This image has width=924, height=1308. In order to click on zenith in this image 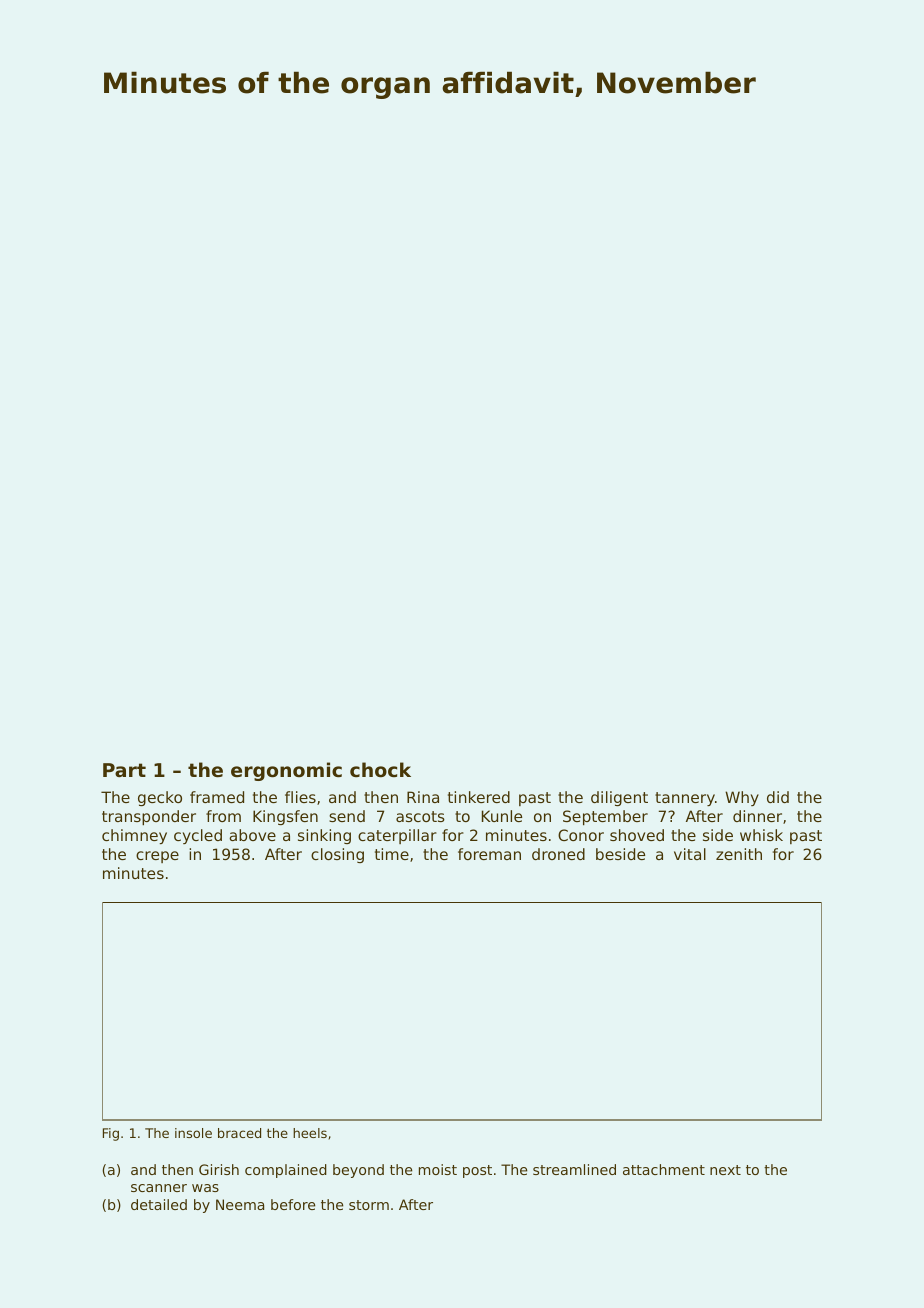, I will do `click(739, 854)`.
